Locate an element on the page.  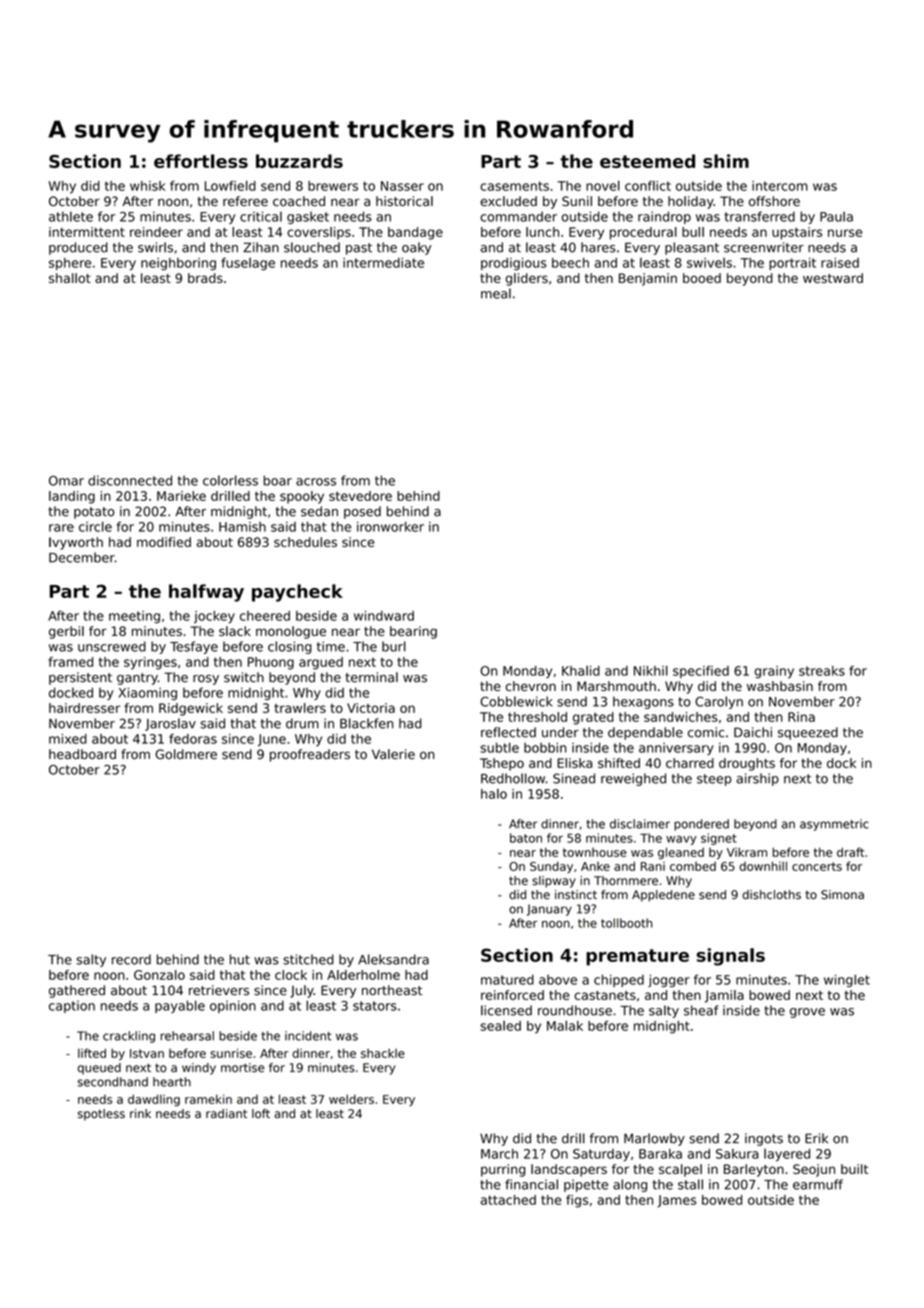
spotless is located at coordinates (101, 1115).
